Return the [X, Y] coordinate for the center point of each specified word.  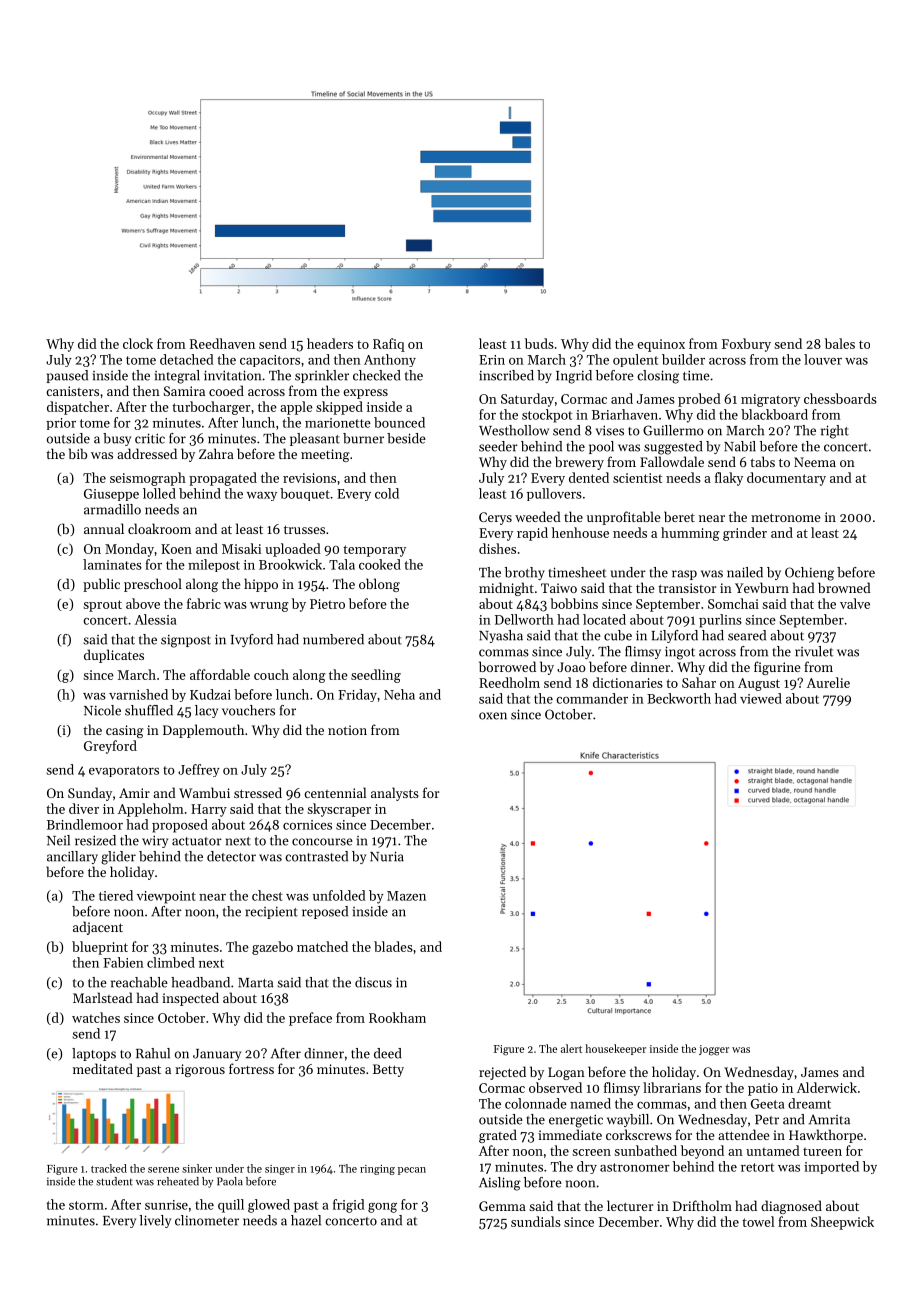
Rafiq [389, 345]
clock [138, 343]
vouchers [248, 710]
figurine [777, 668]
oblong [379, 585]
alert [571, 1048]
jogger [714, 1050]
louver [823, 359]
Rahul [153, 1053]
